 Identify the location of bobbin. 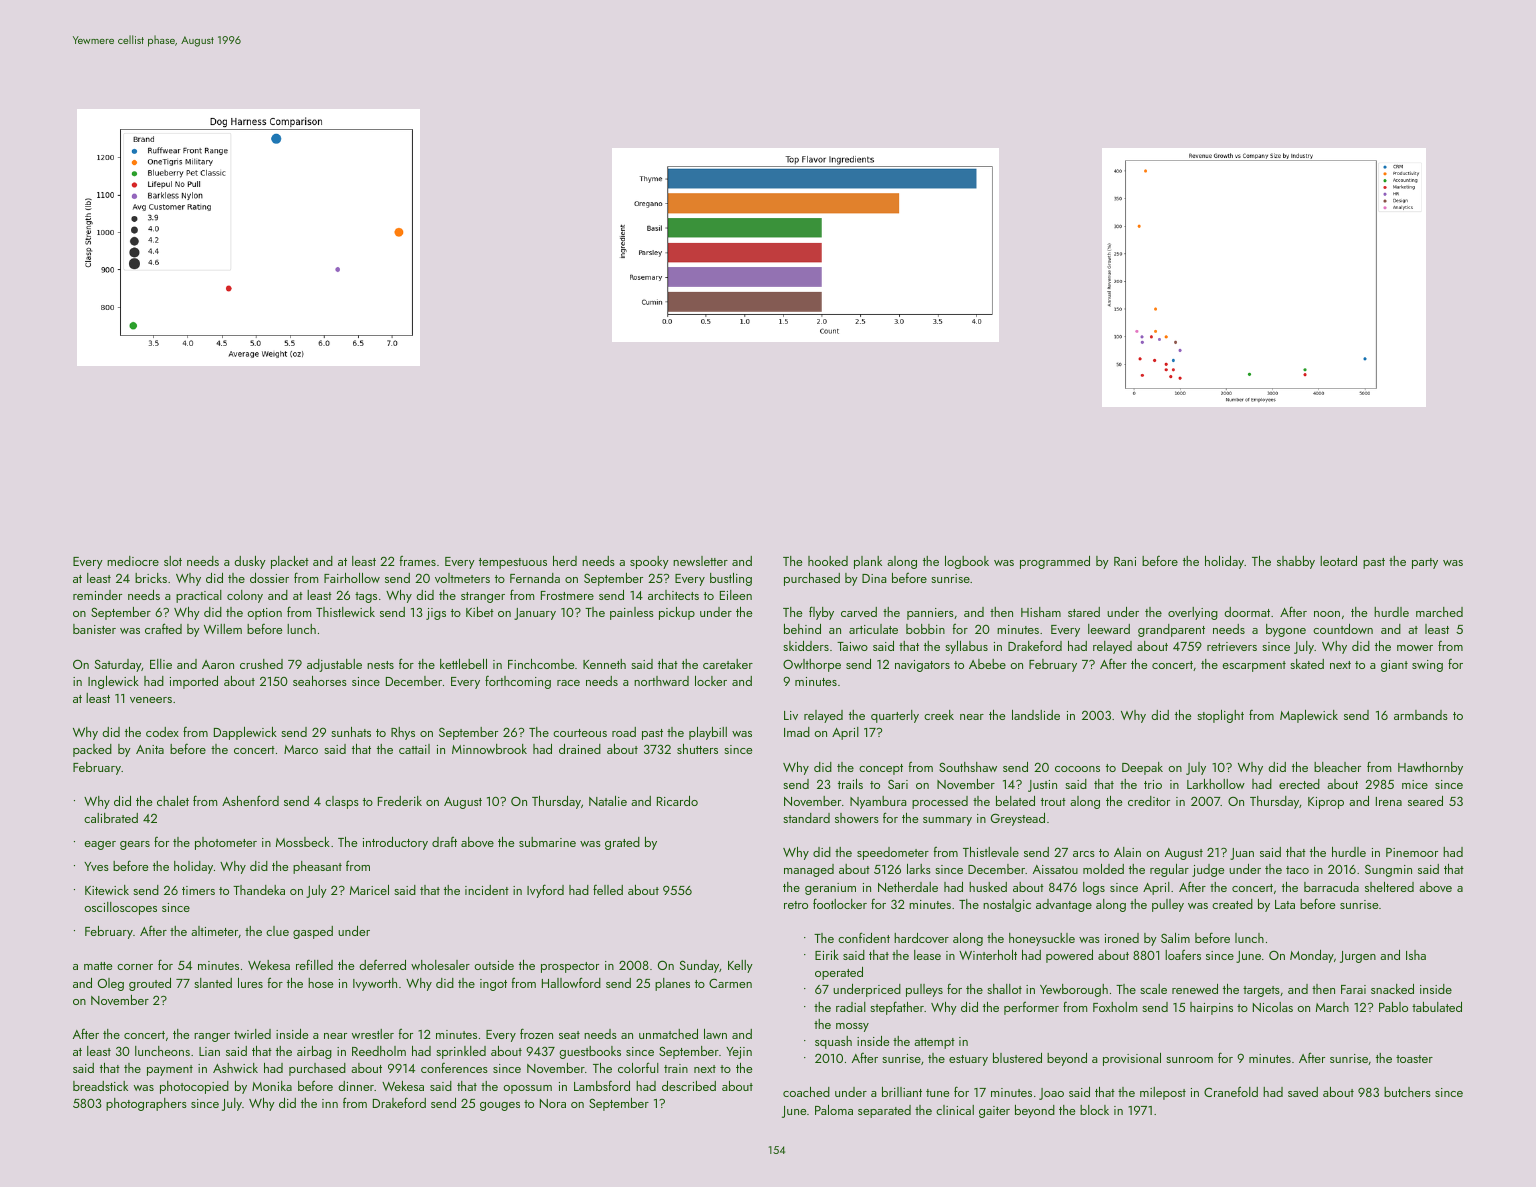
(925, 629).
